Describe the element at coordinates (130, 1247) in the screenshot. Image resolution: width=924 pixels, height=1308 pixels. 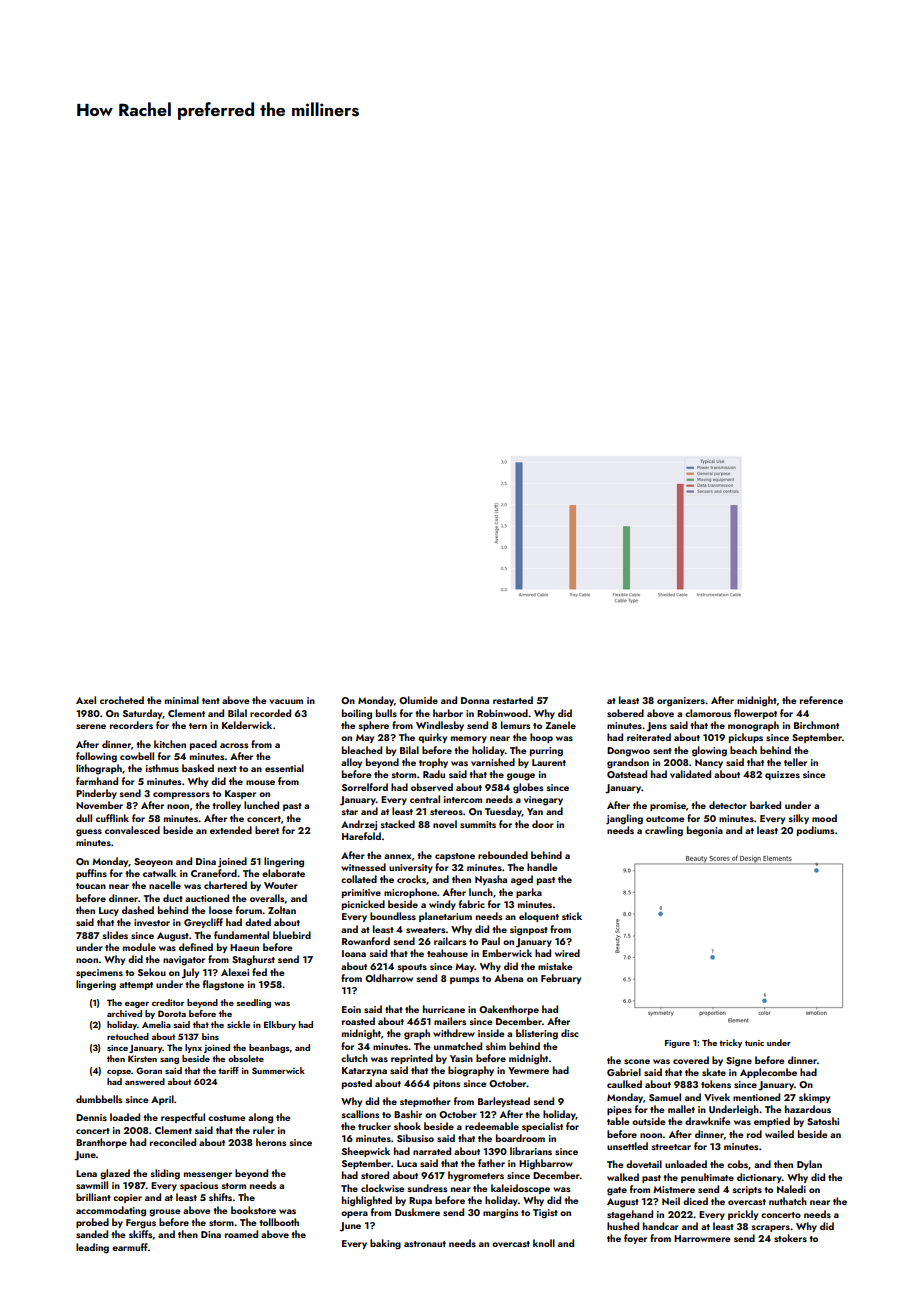
I see `earmuff` at that location.
